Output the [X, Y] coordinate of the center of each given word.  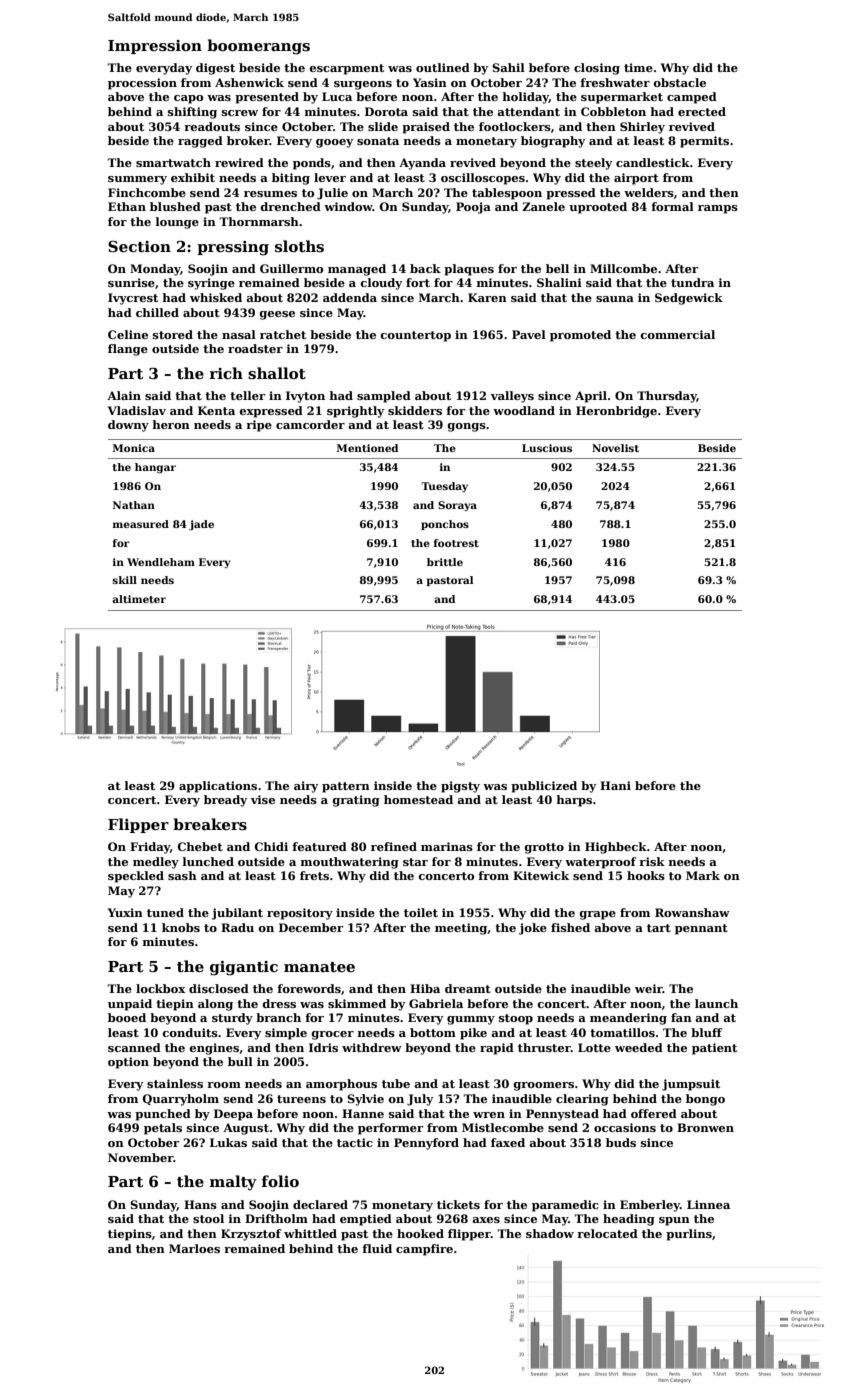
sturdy [232, 1019]
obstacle [680, 82]
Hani [615, 785]
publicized [544, 787]
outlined [443, 67]
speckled [136, 877]
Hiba [425, 988]
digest [215, 69]
